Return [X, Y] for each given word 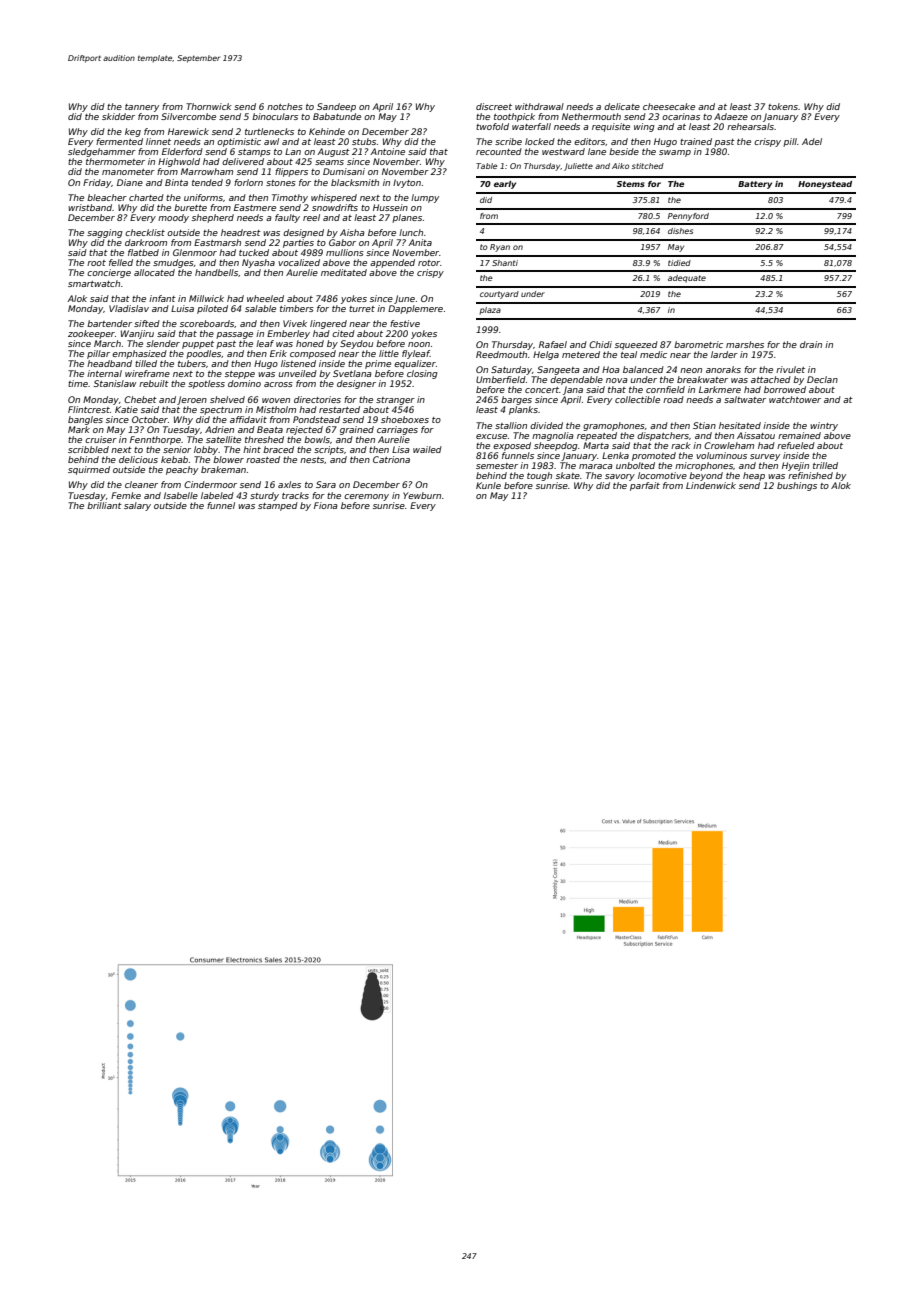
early [505, 185]
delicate [622, 106]
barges [516, 400]
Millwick [206, 298]
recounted [499, 151]
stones [281, 183]
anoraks [723, 369]
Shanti [505, 263]
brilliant [104, 505]
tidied [679, 263]
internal [104, 373]
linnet [158, 141]
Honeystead [825, 185]
